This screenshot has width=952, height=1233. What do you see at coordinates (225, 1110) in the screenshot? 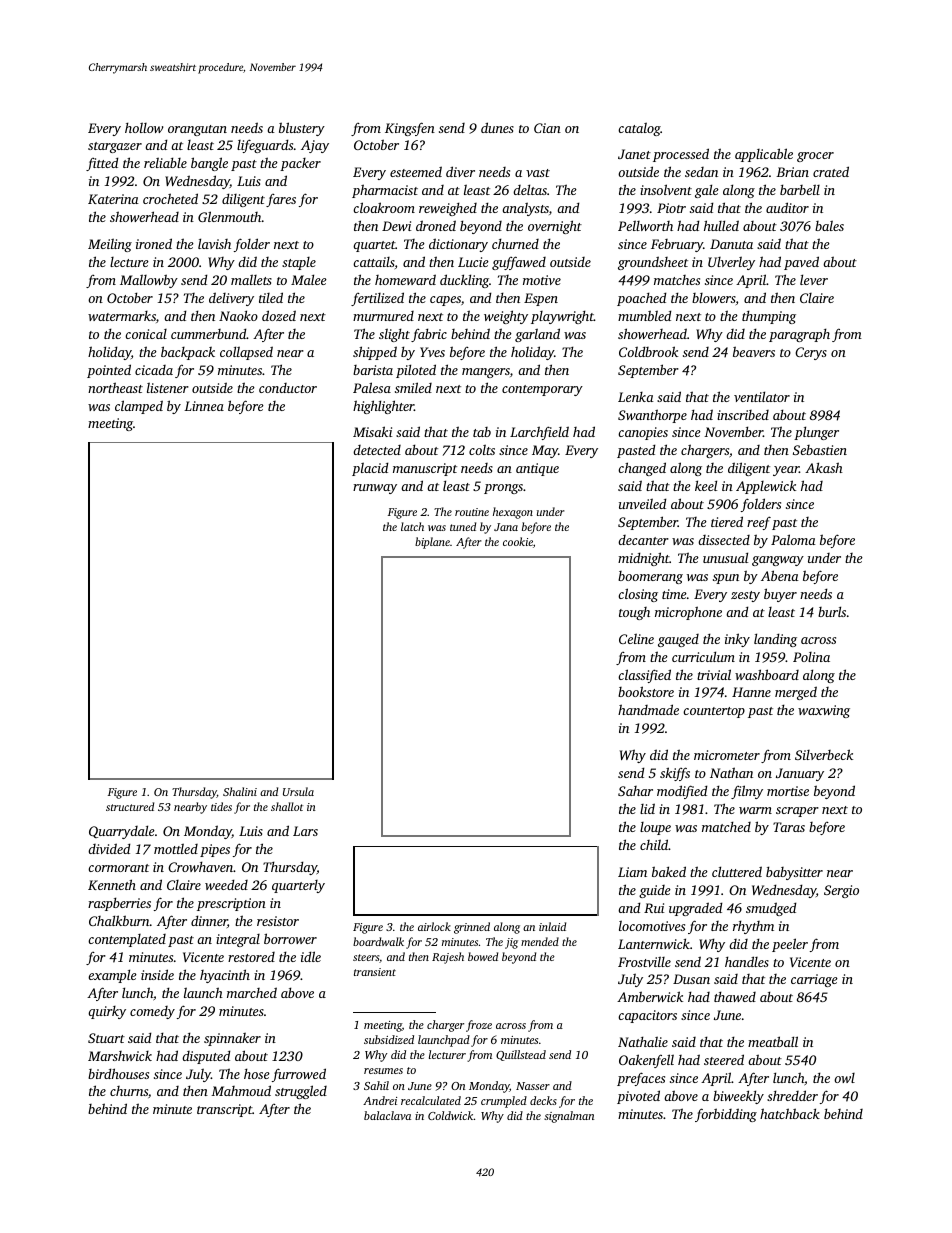
I see `transcript` at bounding box center [225, 1110].
